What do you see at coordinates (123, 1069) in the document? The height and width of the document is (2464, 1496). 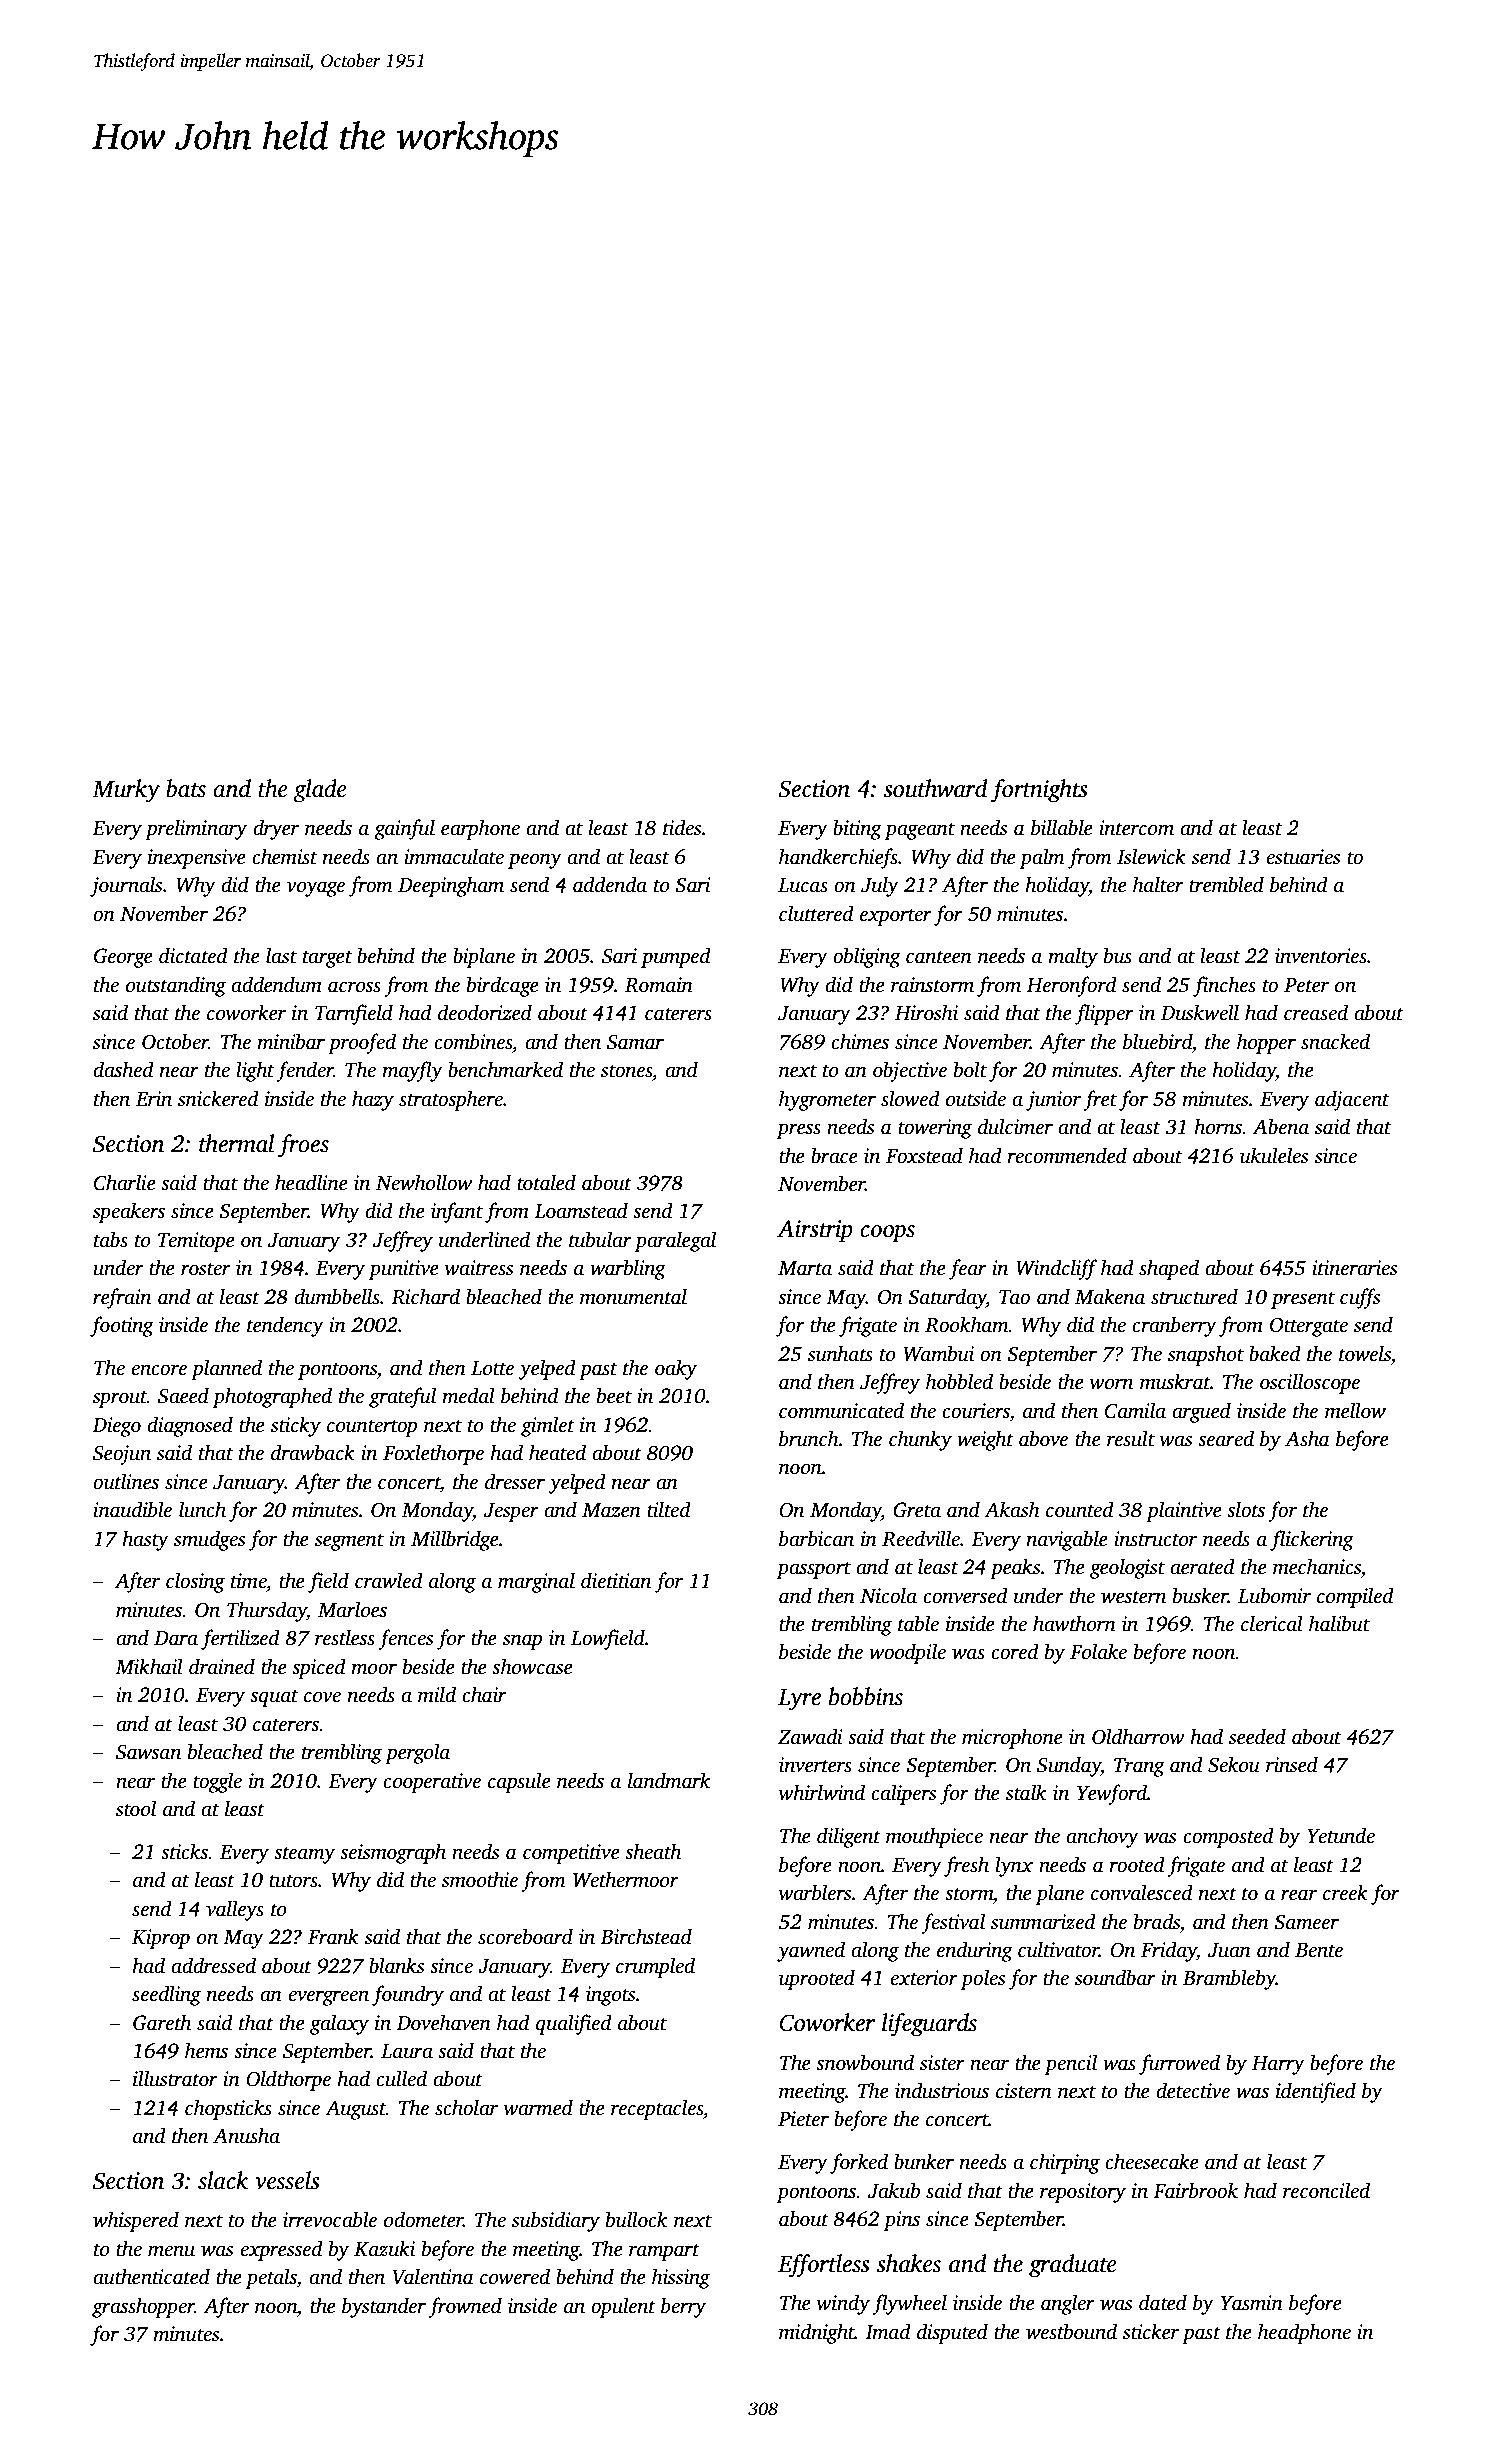 I see `dashed` at bounding box center [123, 1069].
